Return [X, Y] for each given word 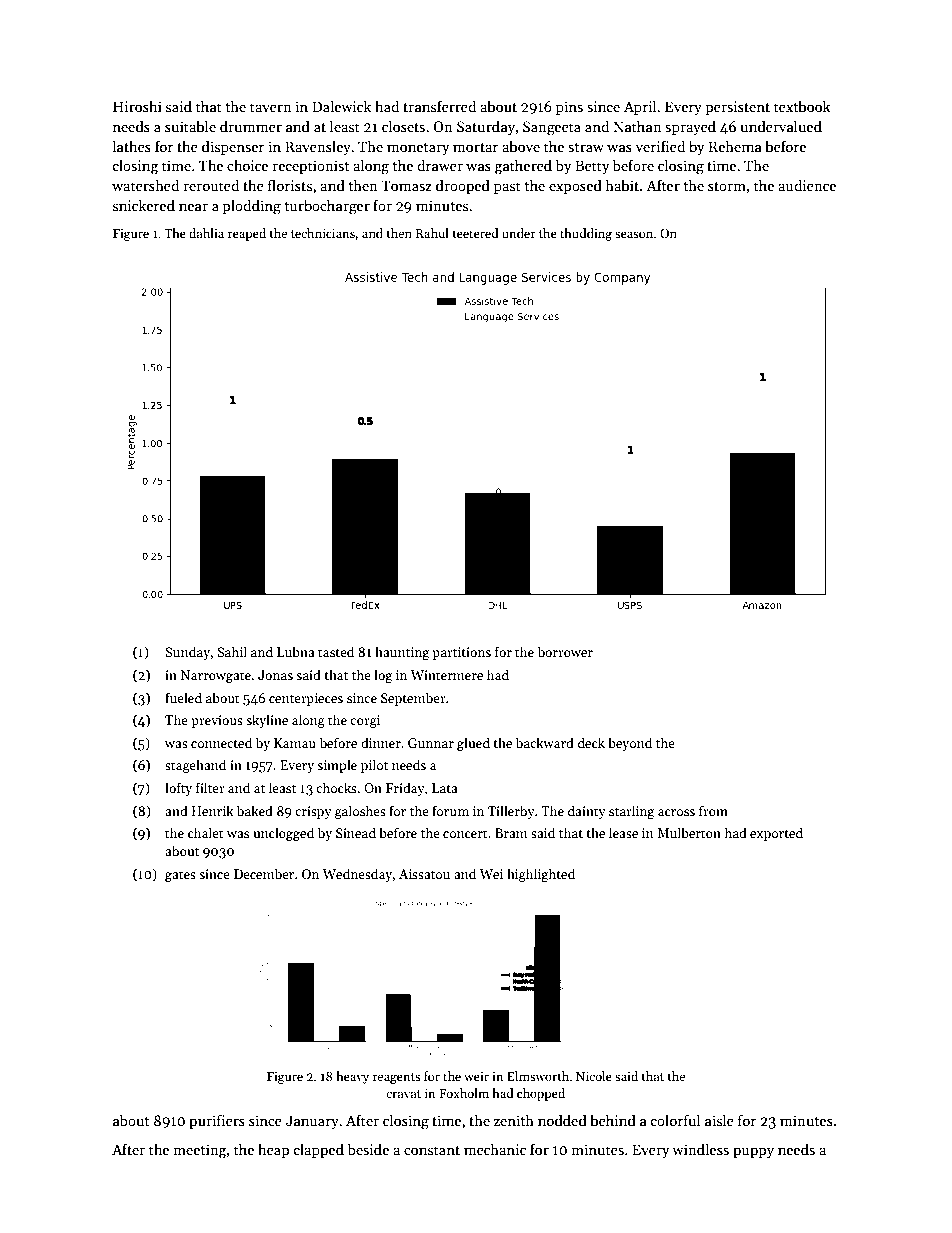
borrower [565, 651]
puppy [753, 1153]
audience [807, 185]
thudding [586, 234]
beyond [630, 744]
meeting [200, 1151]
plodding [251, 207]
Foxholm [464, 1093]
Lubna [296, 651]
